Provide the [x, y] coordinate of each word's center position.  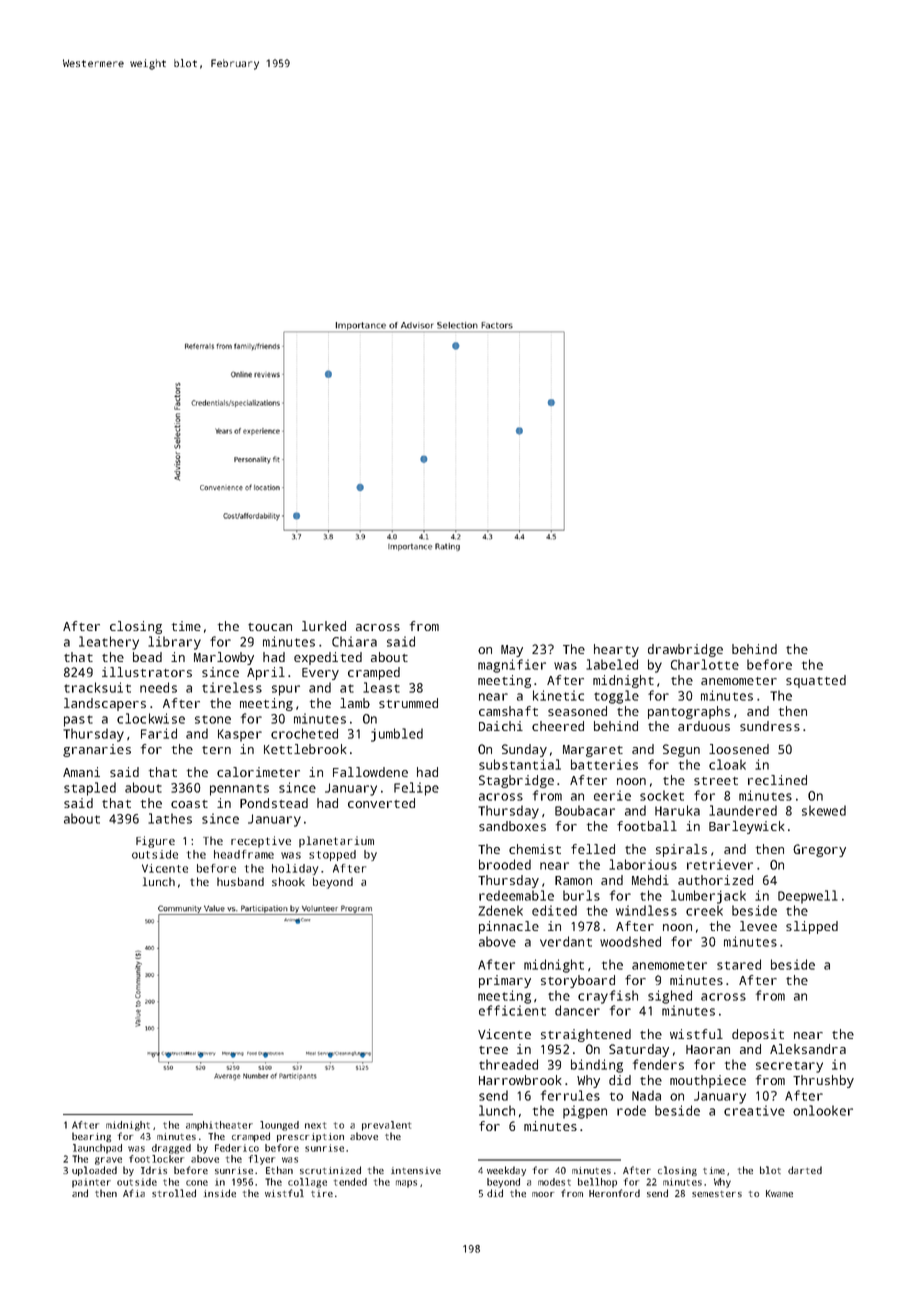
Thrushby [823, 1081]
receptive [261, 842]
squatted [816, 681]
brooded [505, 864]
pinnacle [509, 927]
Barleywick [747, 827]
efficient [512, 1010]
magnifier [512, 666]
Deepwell [808, 897]
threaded [508, 1064]
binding [597, 1066]
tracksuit [97, 687]
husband [240, 881]
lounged [279, 1126]
